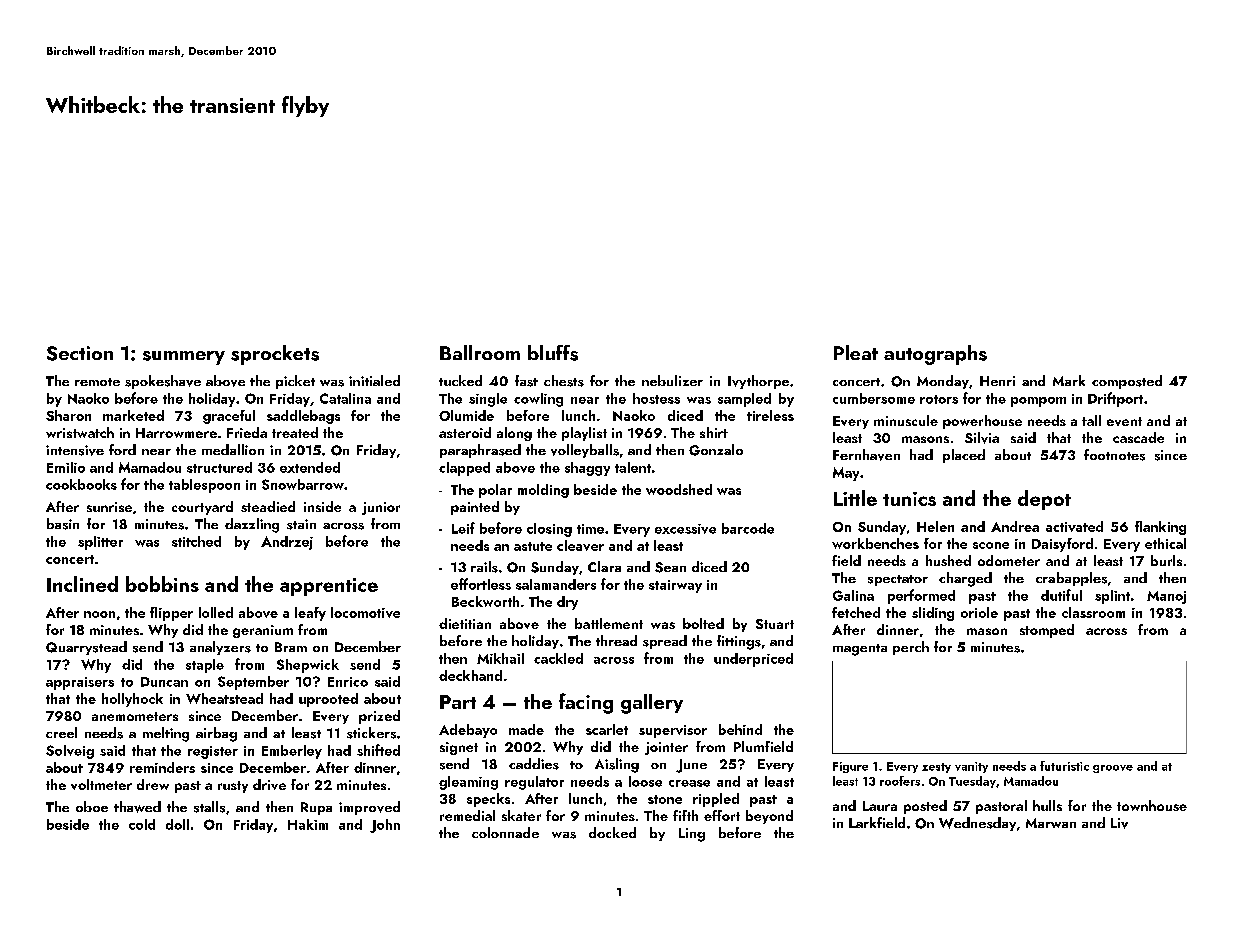  What do you see at coordinates (965, 579) in the screenshot?
I see `charged` at bounding box center [965, 579].
